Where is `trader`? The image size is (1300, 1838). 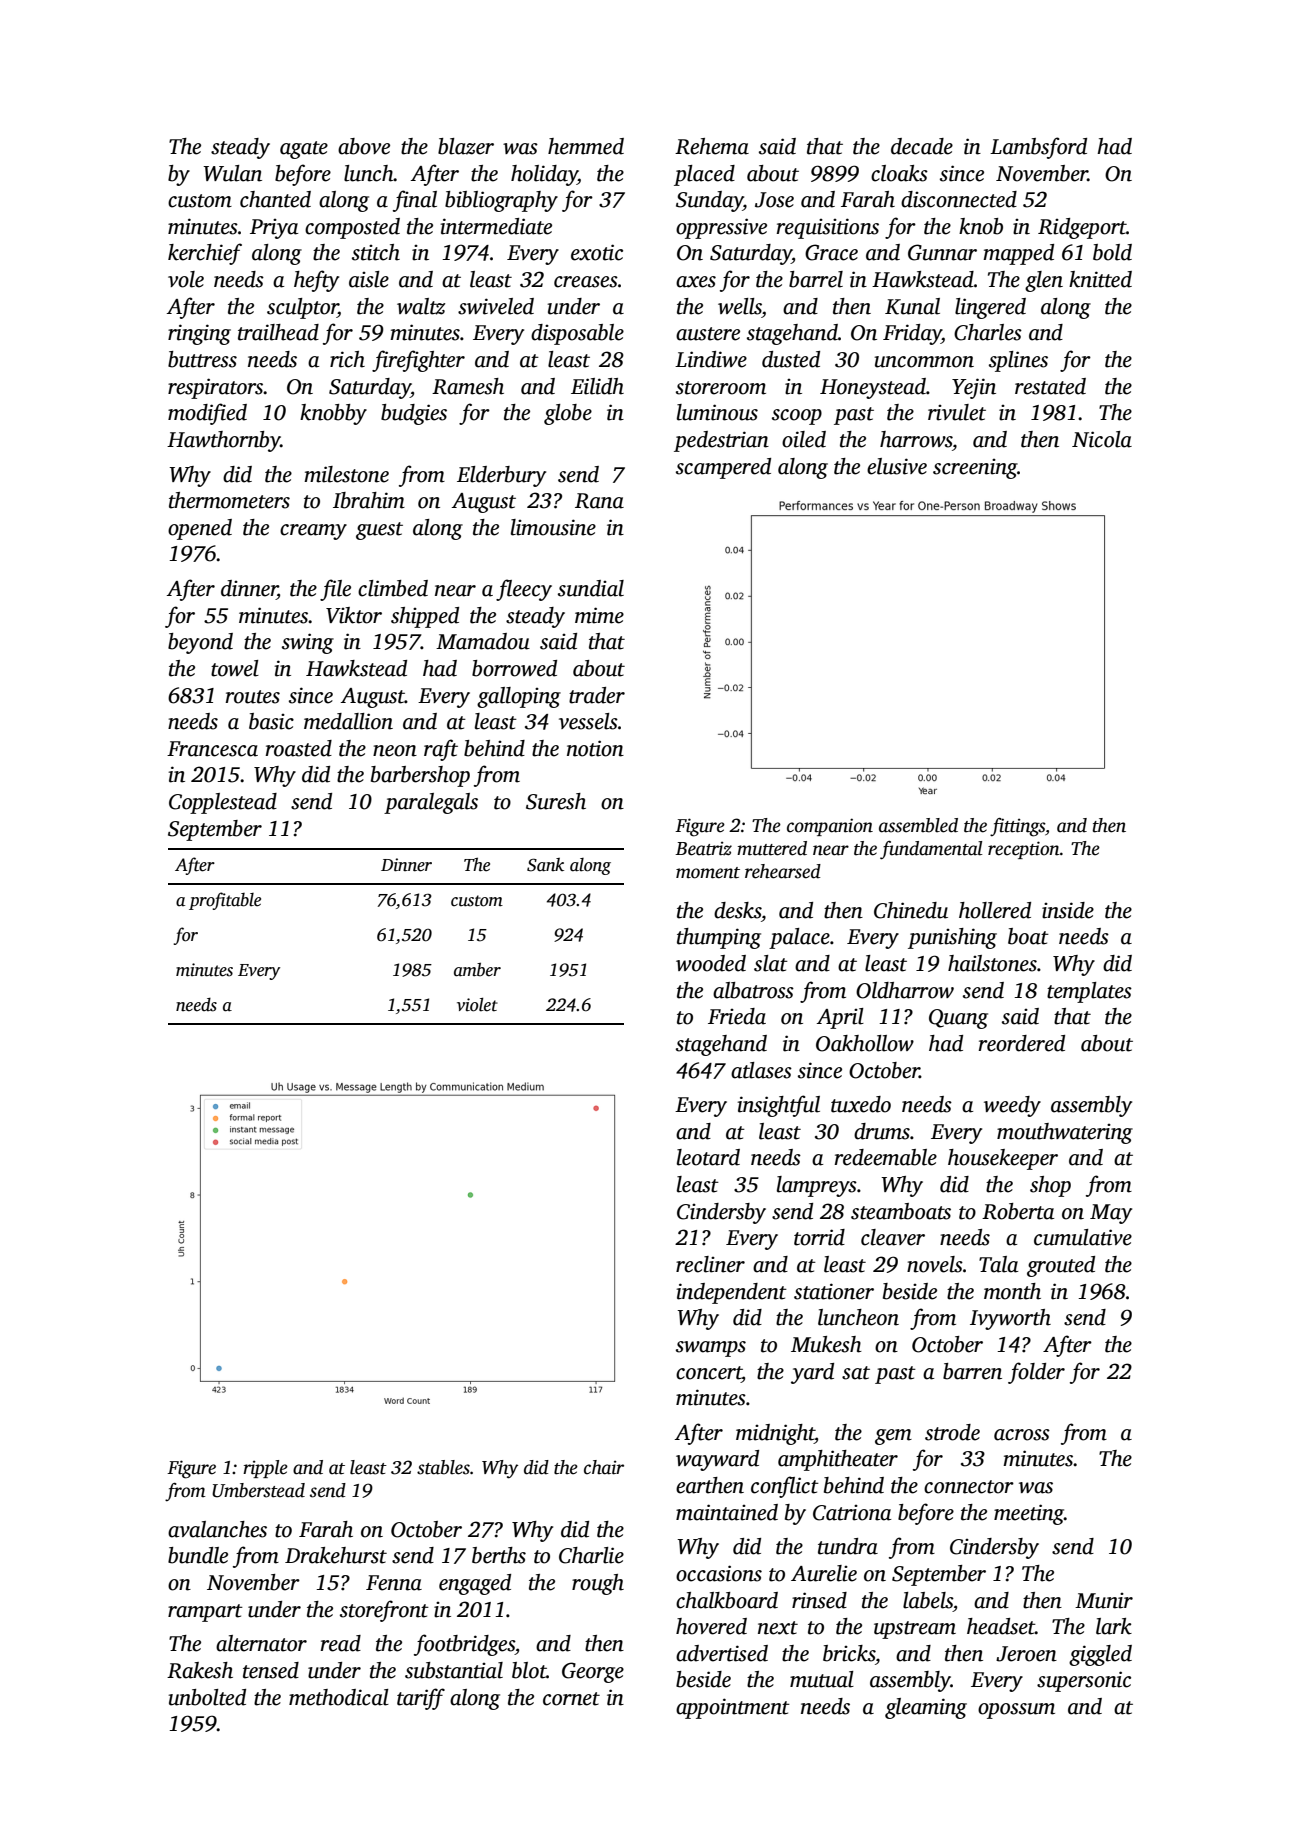
trader is located at coordinates (597, 695).
